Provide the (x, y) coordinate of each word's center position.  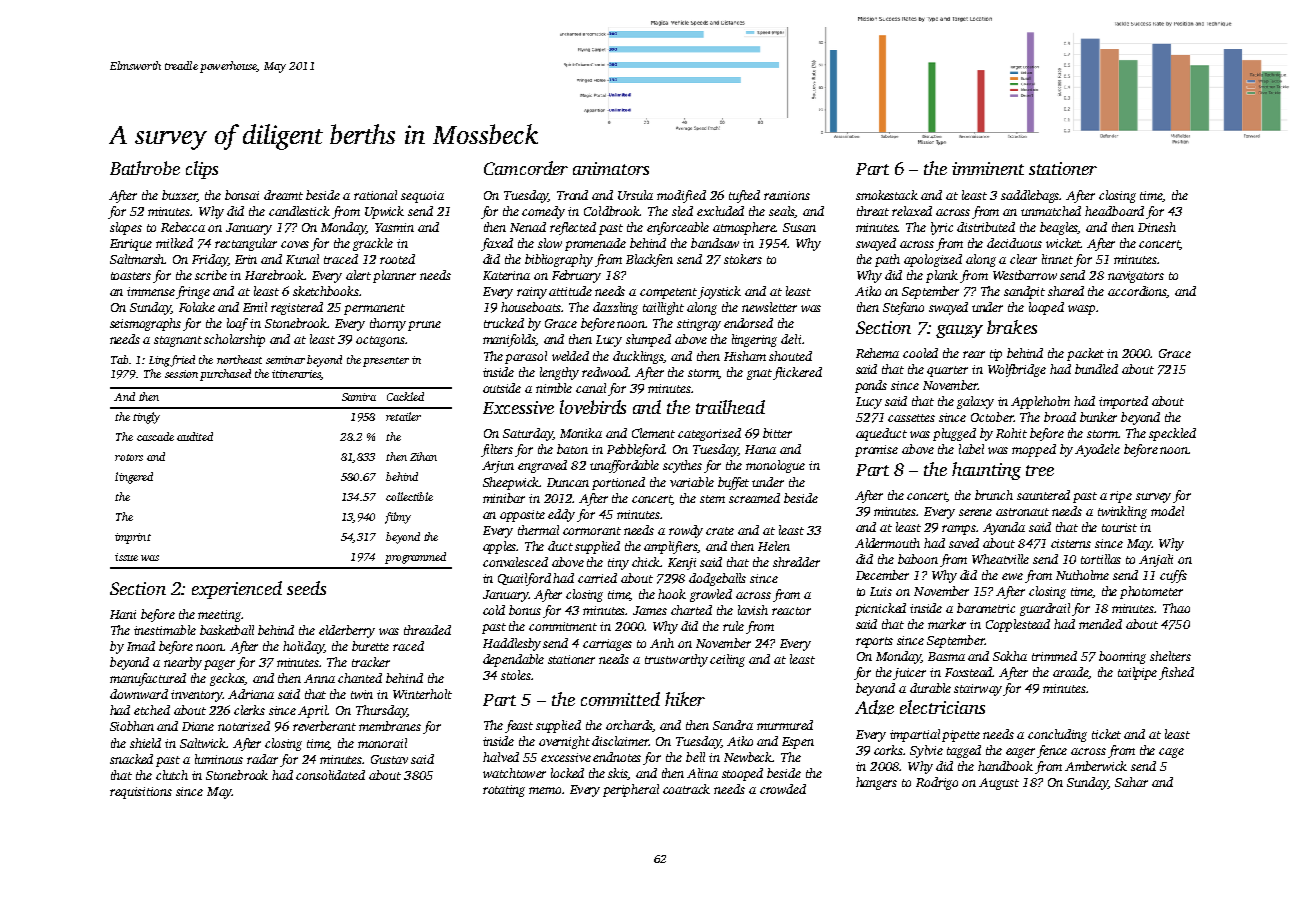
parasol (526, 357)
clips (202, 170)
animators (611, 168)
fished (1176, 673)
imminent (988, 168)
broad (1060, 417)
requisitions (141, 793)
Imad (141, 646)
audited (195, 436)
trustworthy (676, 660)
